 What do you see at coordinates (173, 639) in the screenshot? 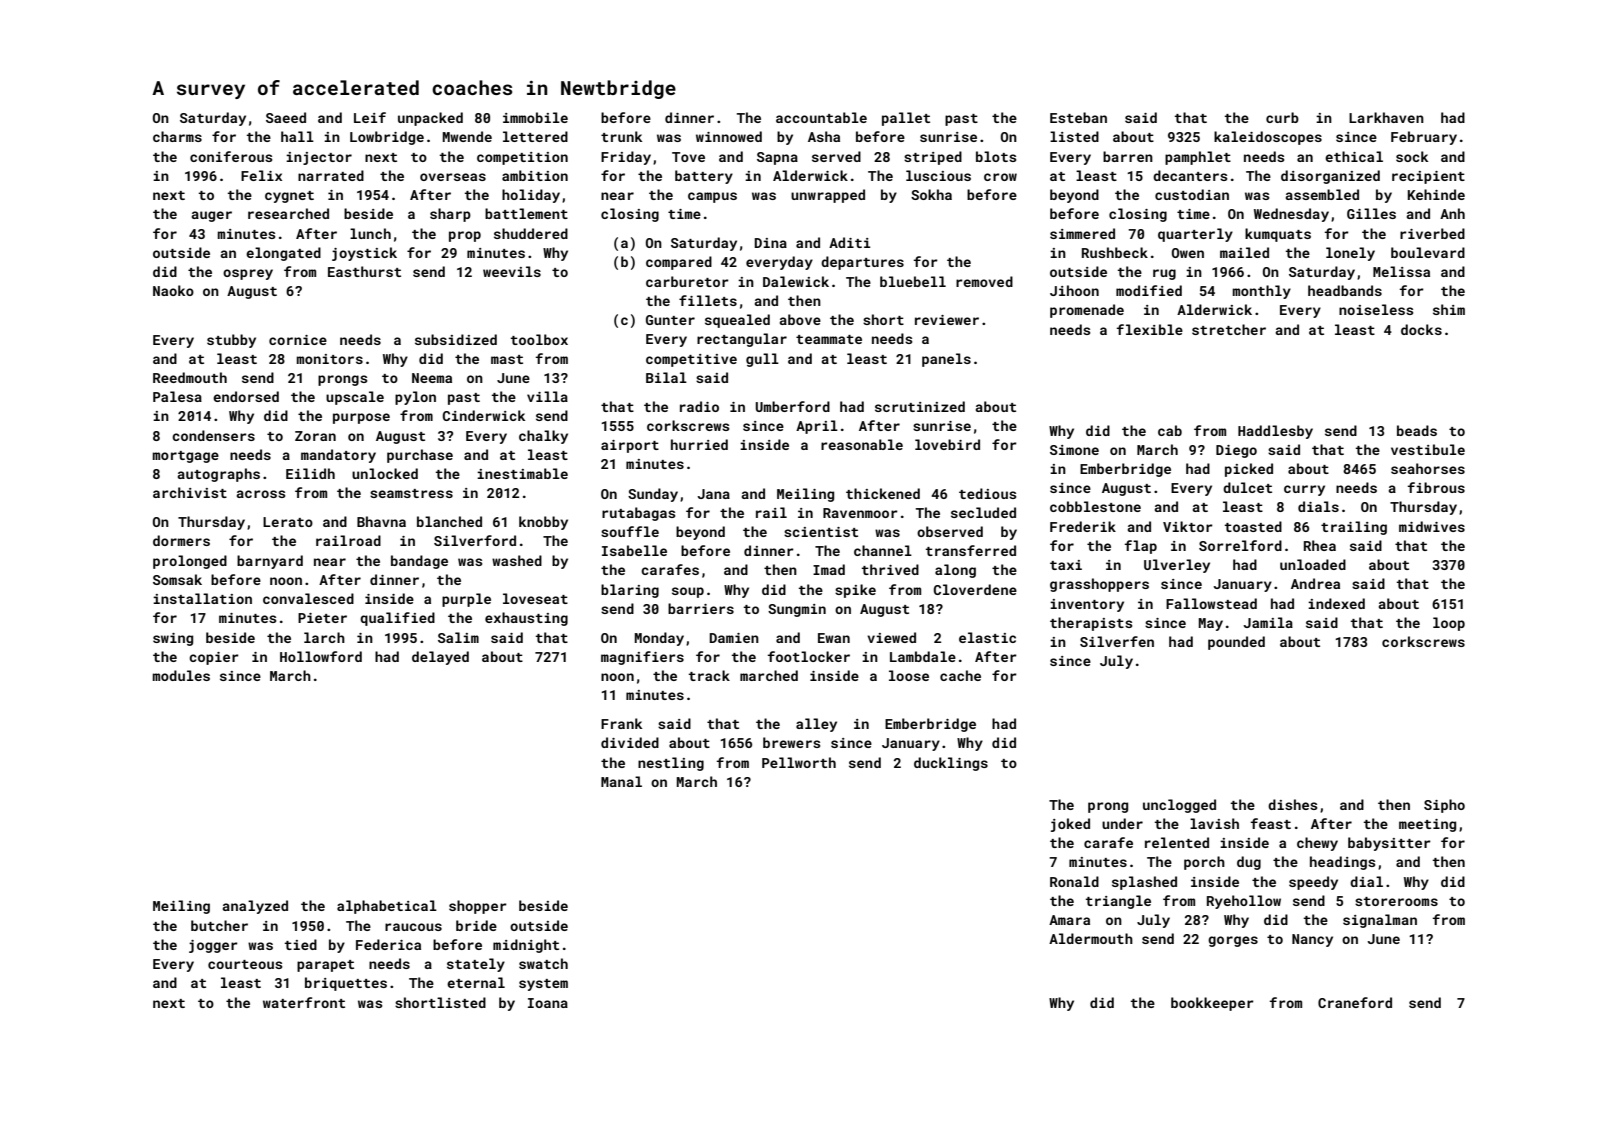
I see `swing` at bounding box center [173, 639].
